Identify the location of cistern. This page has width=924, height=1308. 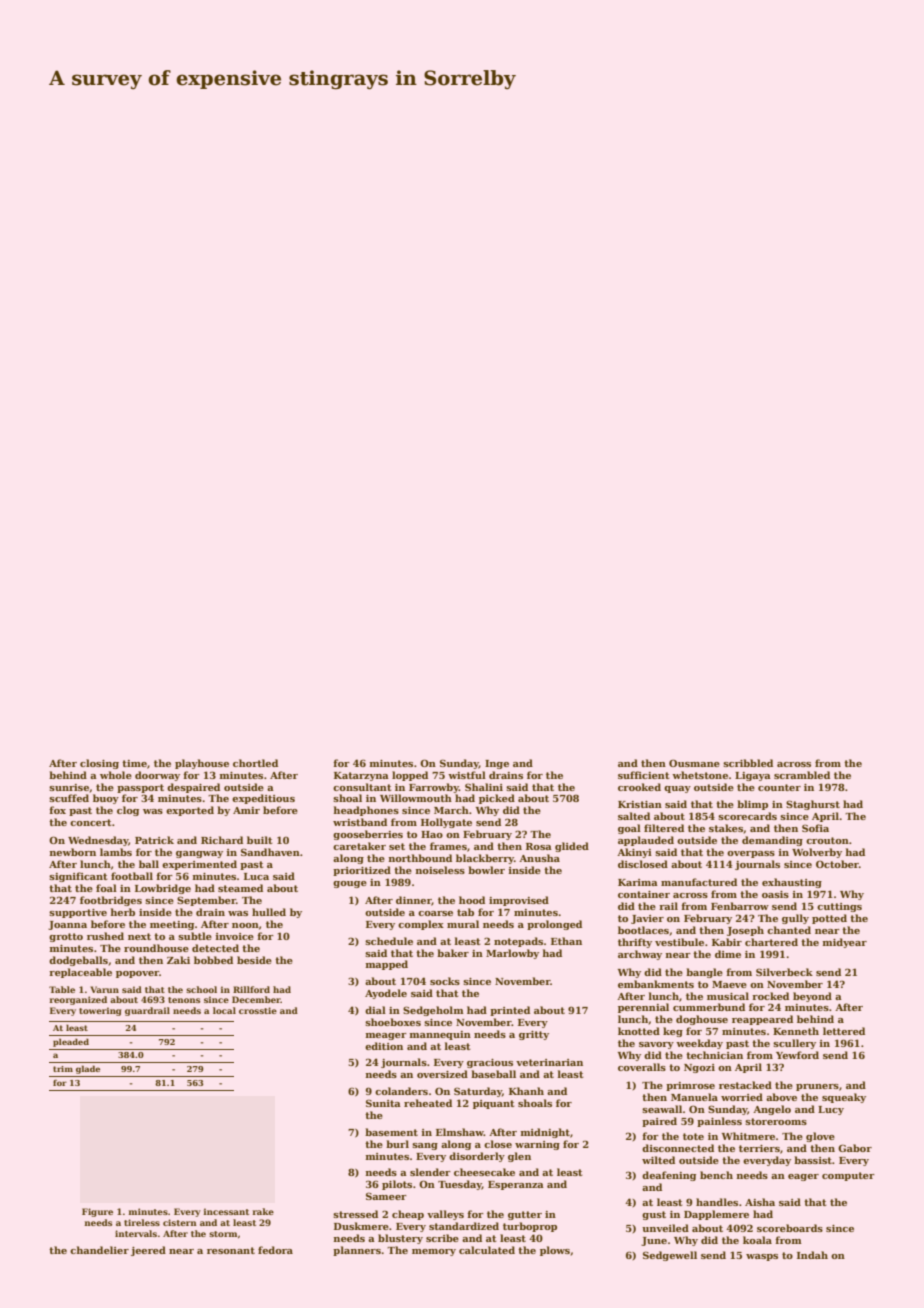
(180, 1222).
